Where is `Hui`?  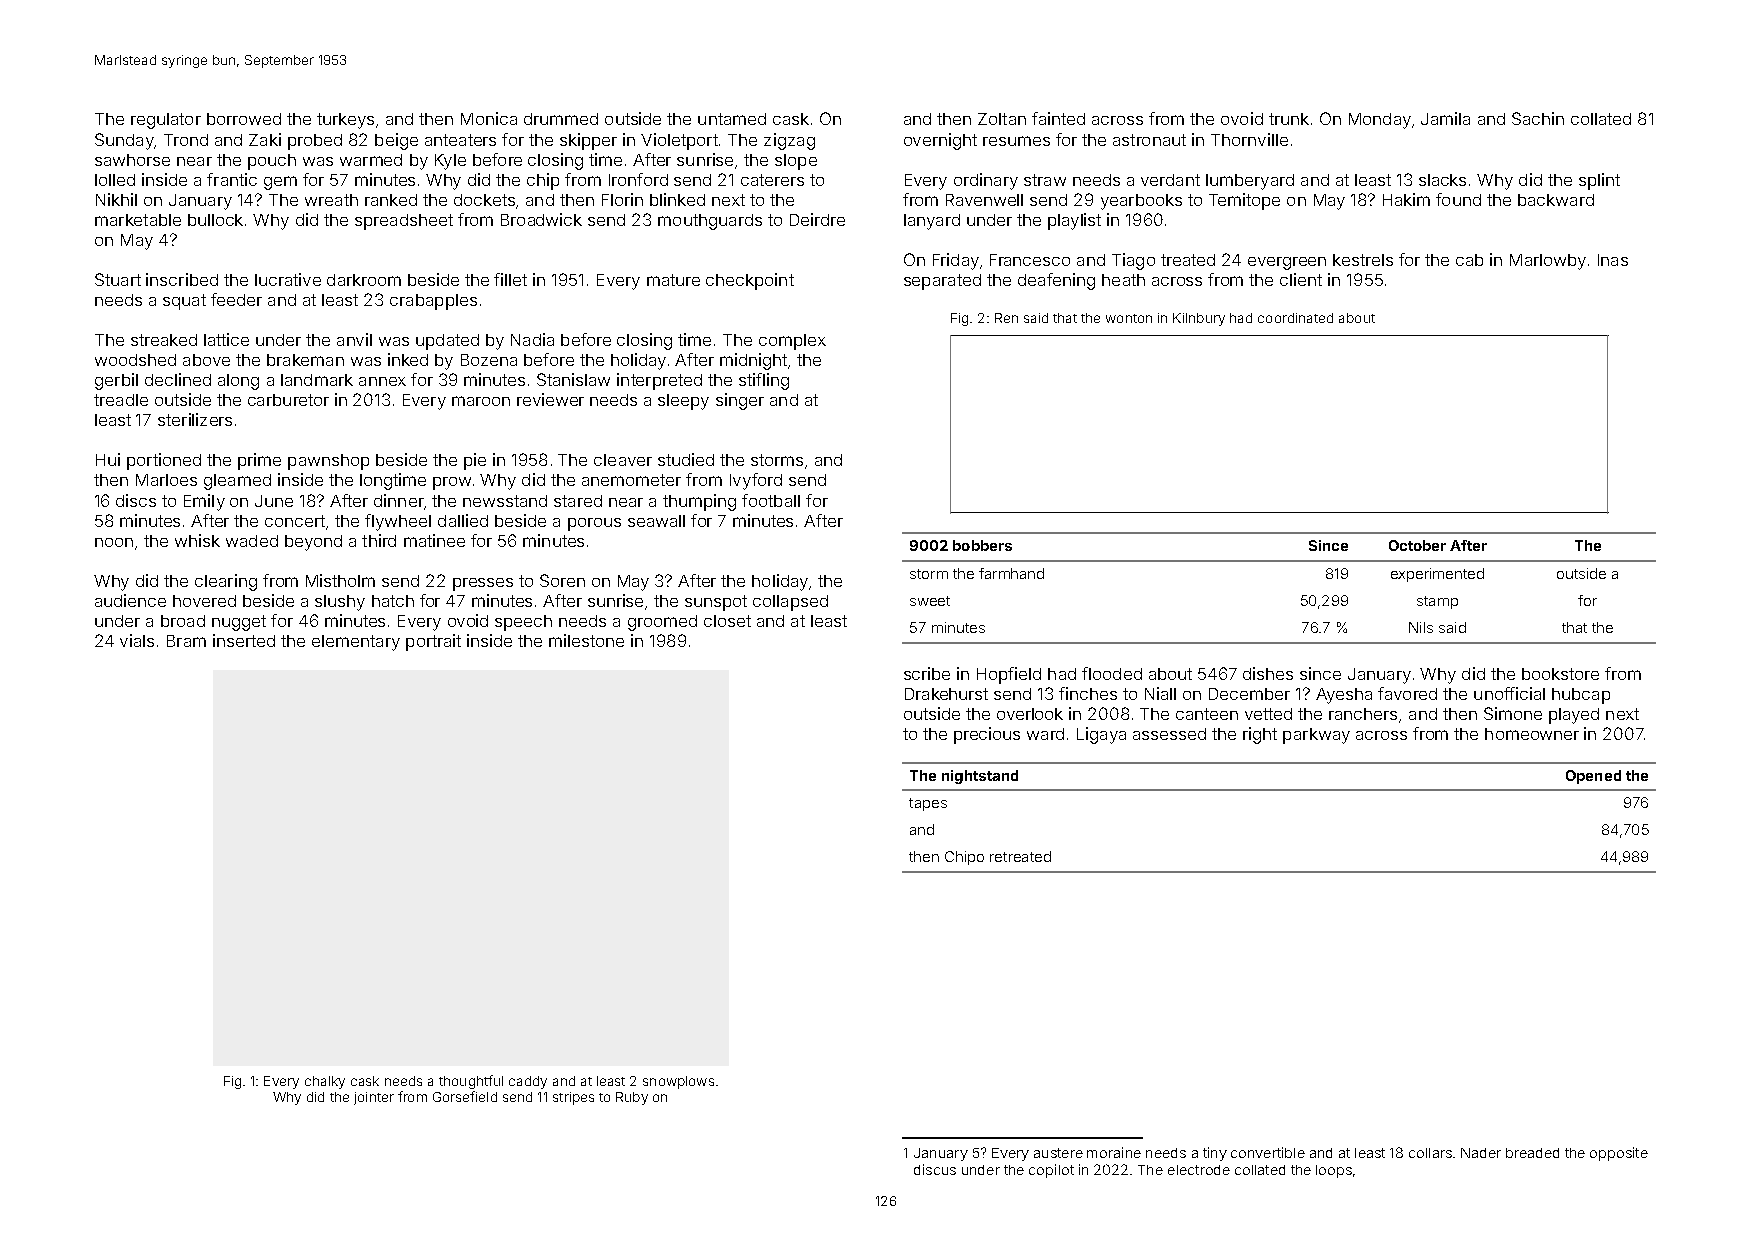 Hui is located at coordinates (108, 459).
